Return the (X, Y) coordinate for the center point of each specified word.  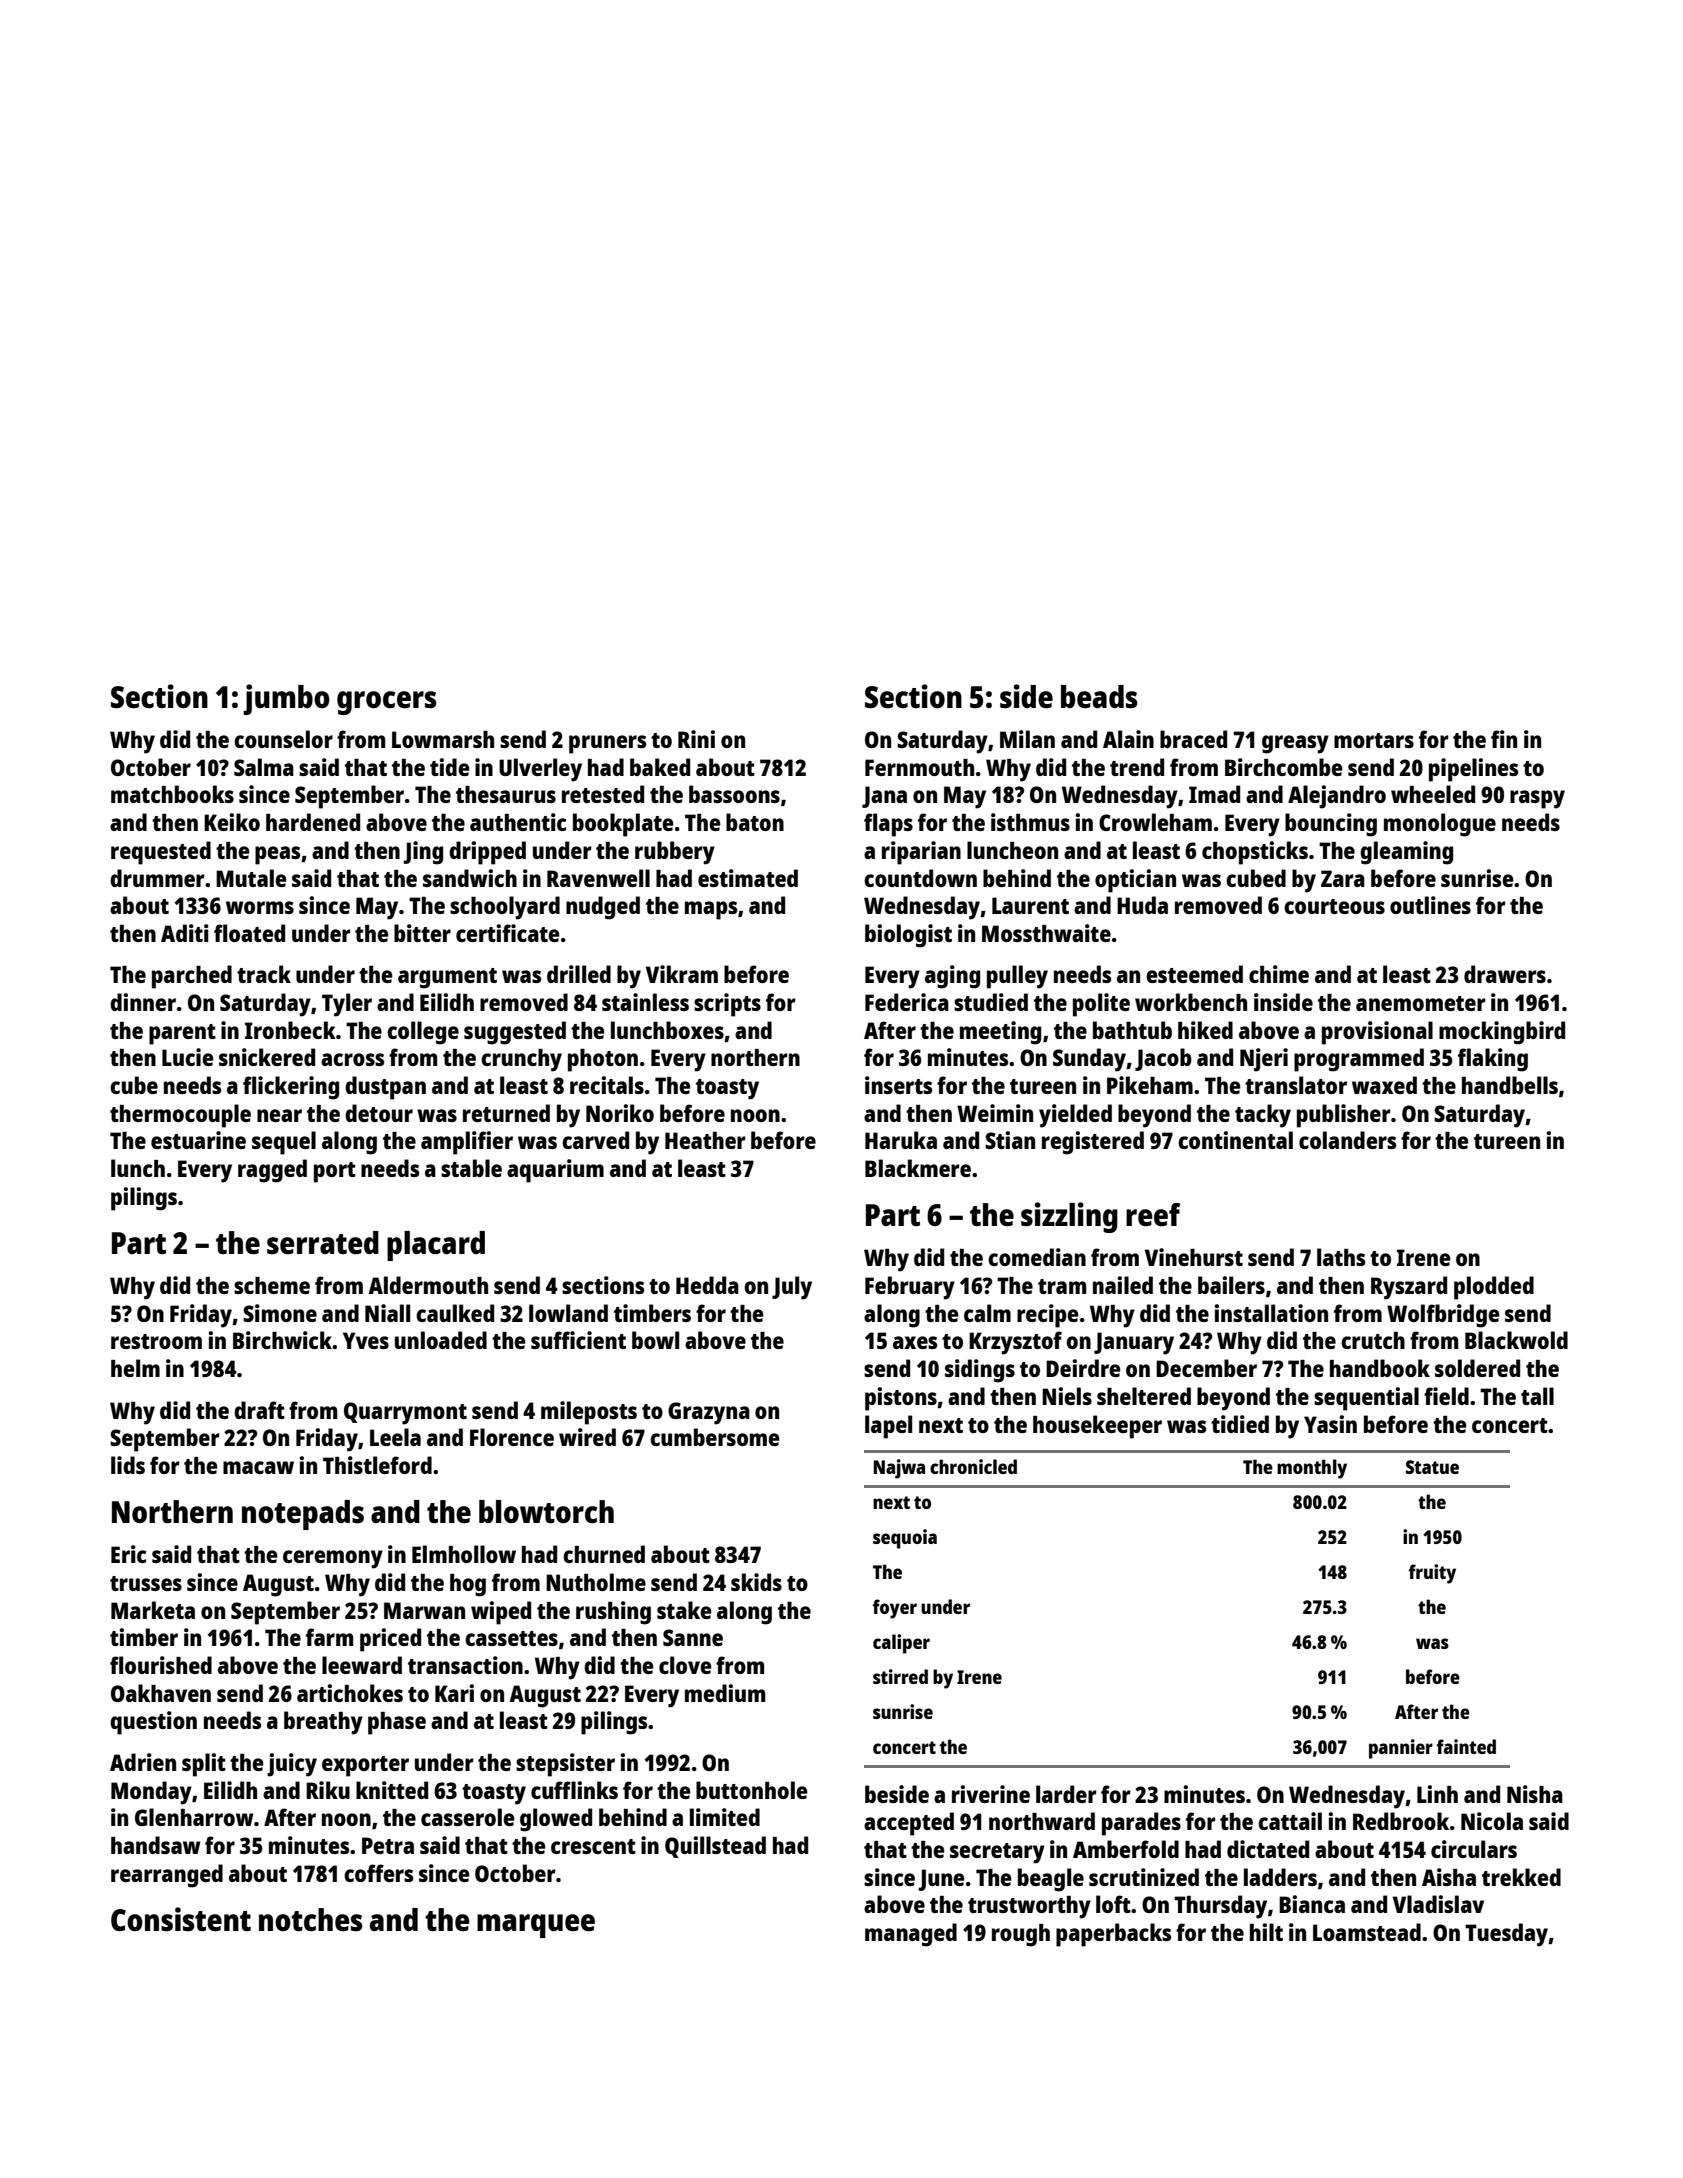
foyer (895, 1609)
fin (1504, 739)
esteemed (1194, 974)
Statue (1432, 1467)
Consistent (181, 1919)
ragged (272, 1171)
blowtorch (546, 1511)
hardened (313, 822)
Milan (1027, 739)
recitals (607, 1085)
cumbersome (714, 1437)
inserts (898, 1085)
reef (1153, 1215)
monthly (1312, 1469)
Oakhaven (161, 1693)
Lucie (187, 1057)
